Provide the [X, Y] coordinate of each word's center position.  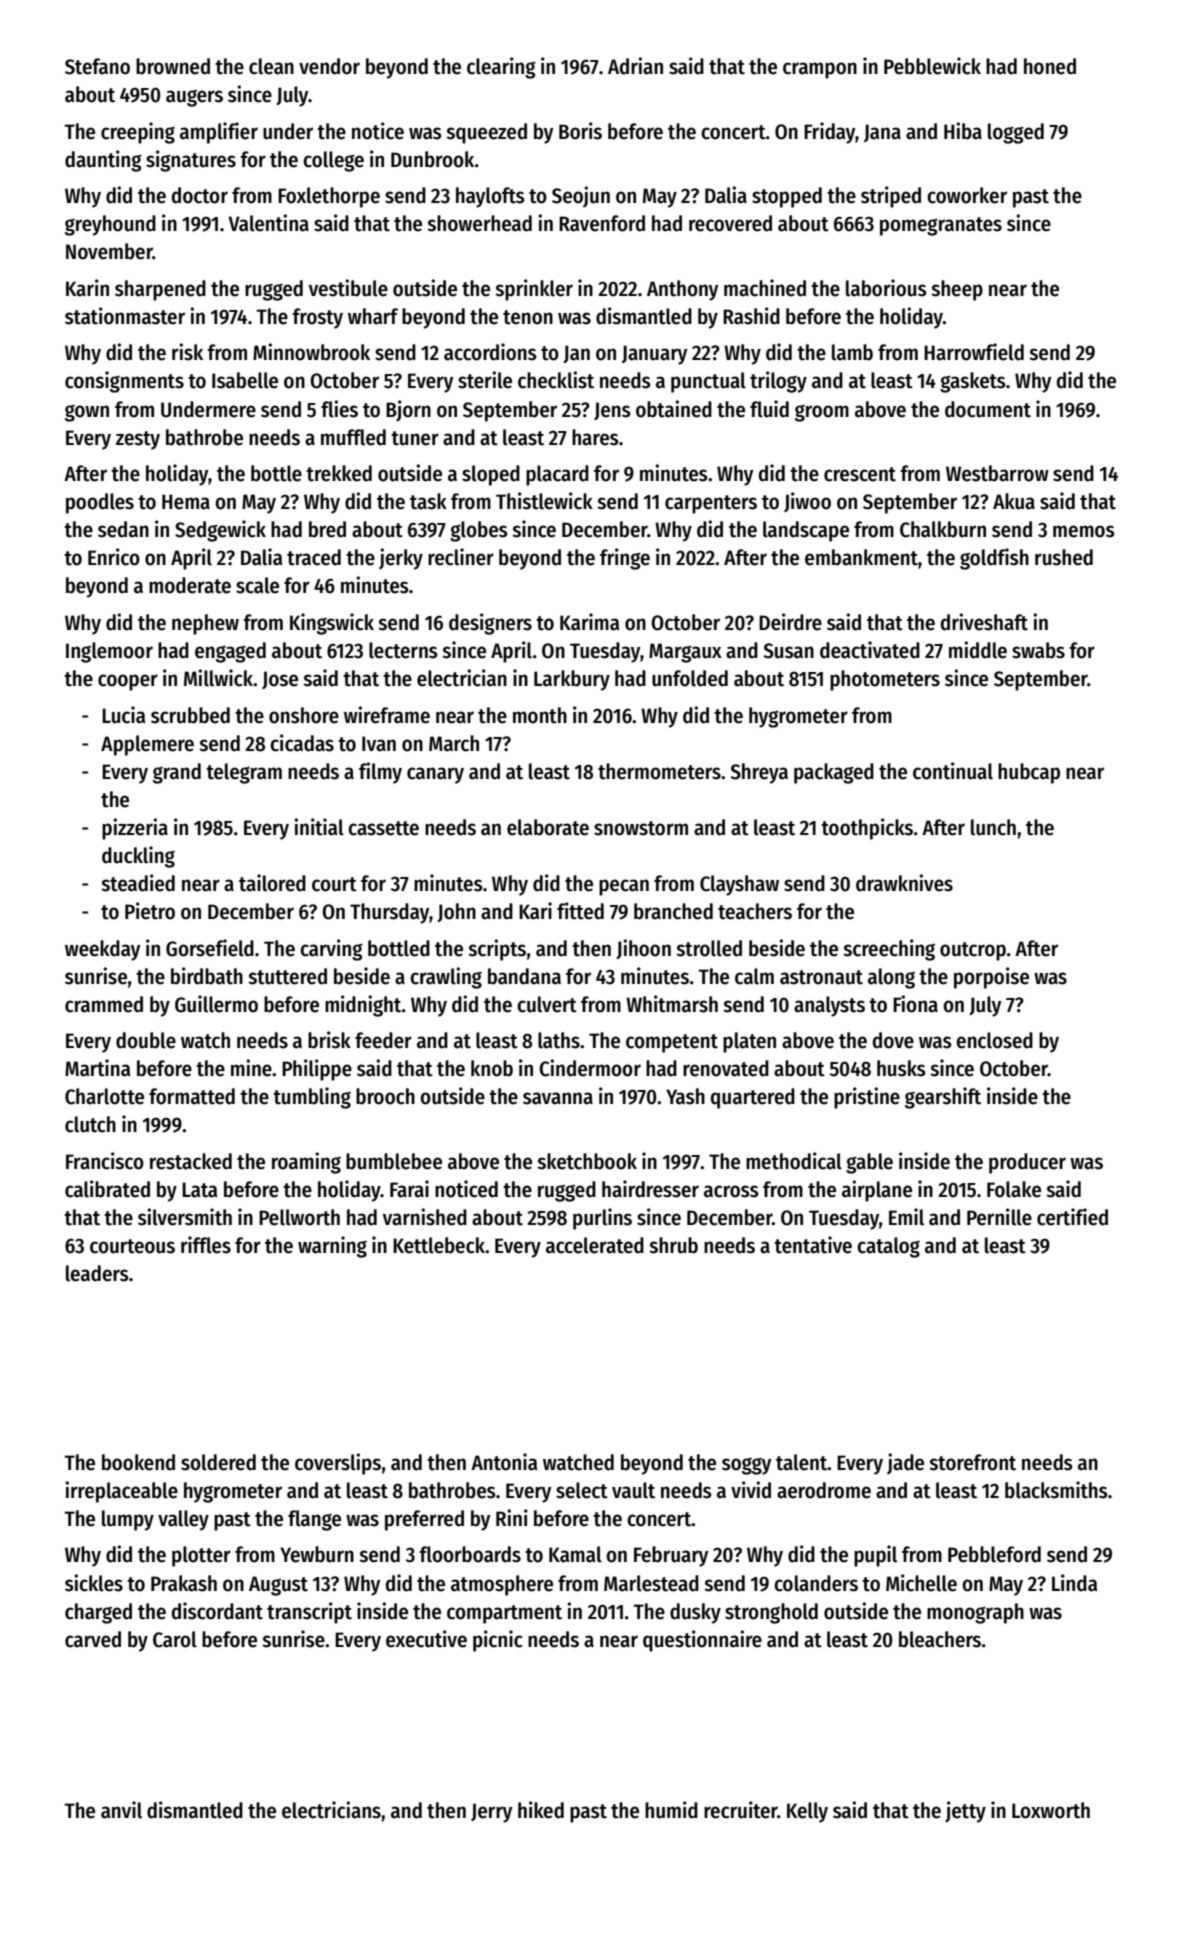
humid [671, 1810]
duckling [138, 857]
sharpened [160, 290]
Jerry [491, 1813]
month [540, 715]
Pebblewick [932, 66]
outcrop [973, 951]
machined [765, 288]
